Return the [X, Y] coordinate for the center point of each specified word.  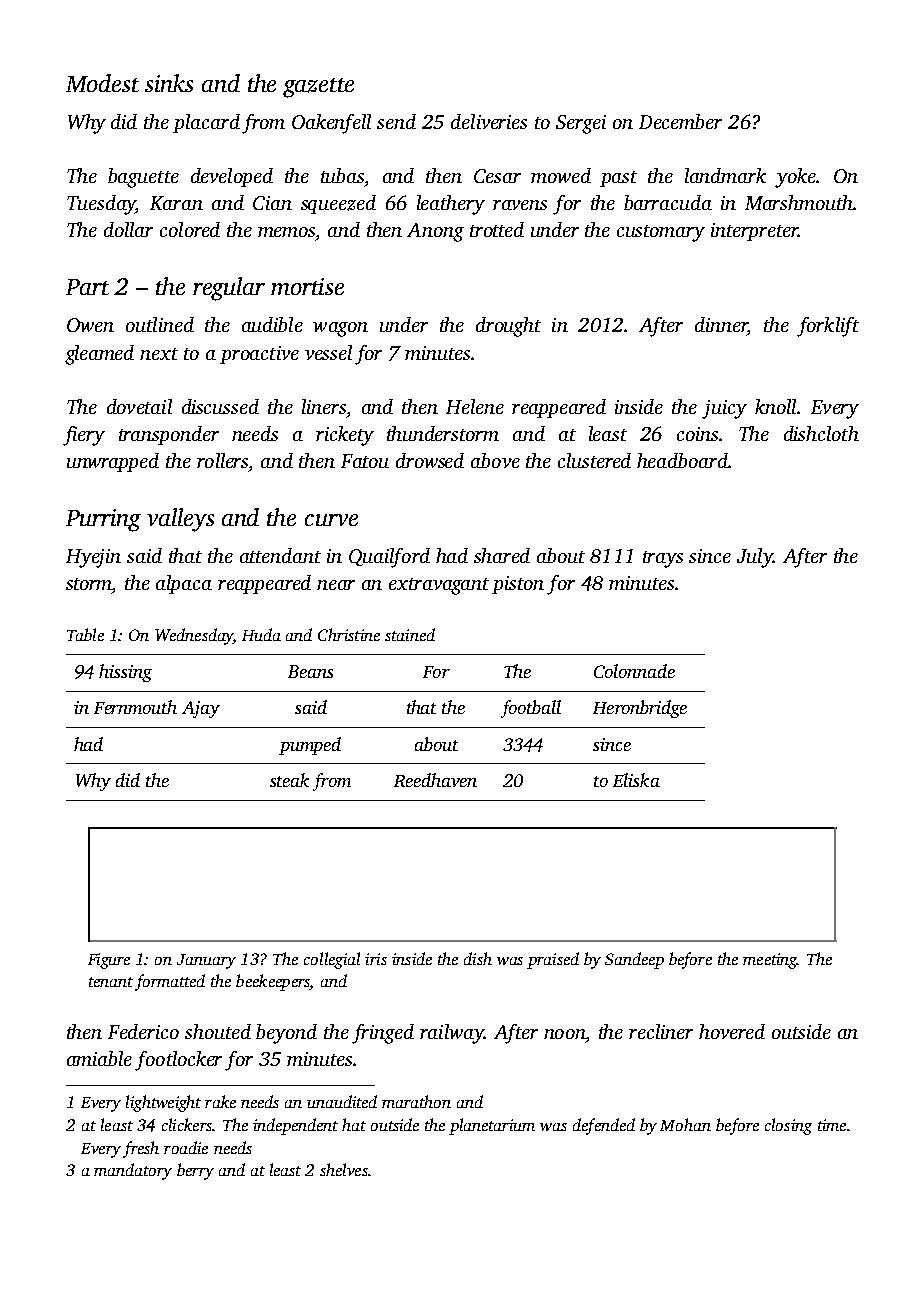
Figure [109, 961]
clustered [594, 460]
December [680, 121]
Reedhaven [435, 780]
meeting [770, 961]
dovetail [139, 406]
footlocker [178, 1061]
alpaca [184, 584]
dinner [721, 324]
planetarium [492, 1126]
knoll [775, 406]
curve [331, 520]
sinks [169, 83]
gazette [318, 88]
